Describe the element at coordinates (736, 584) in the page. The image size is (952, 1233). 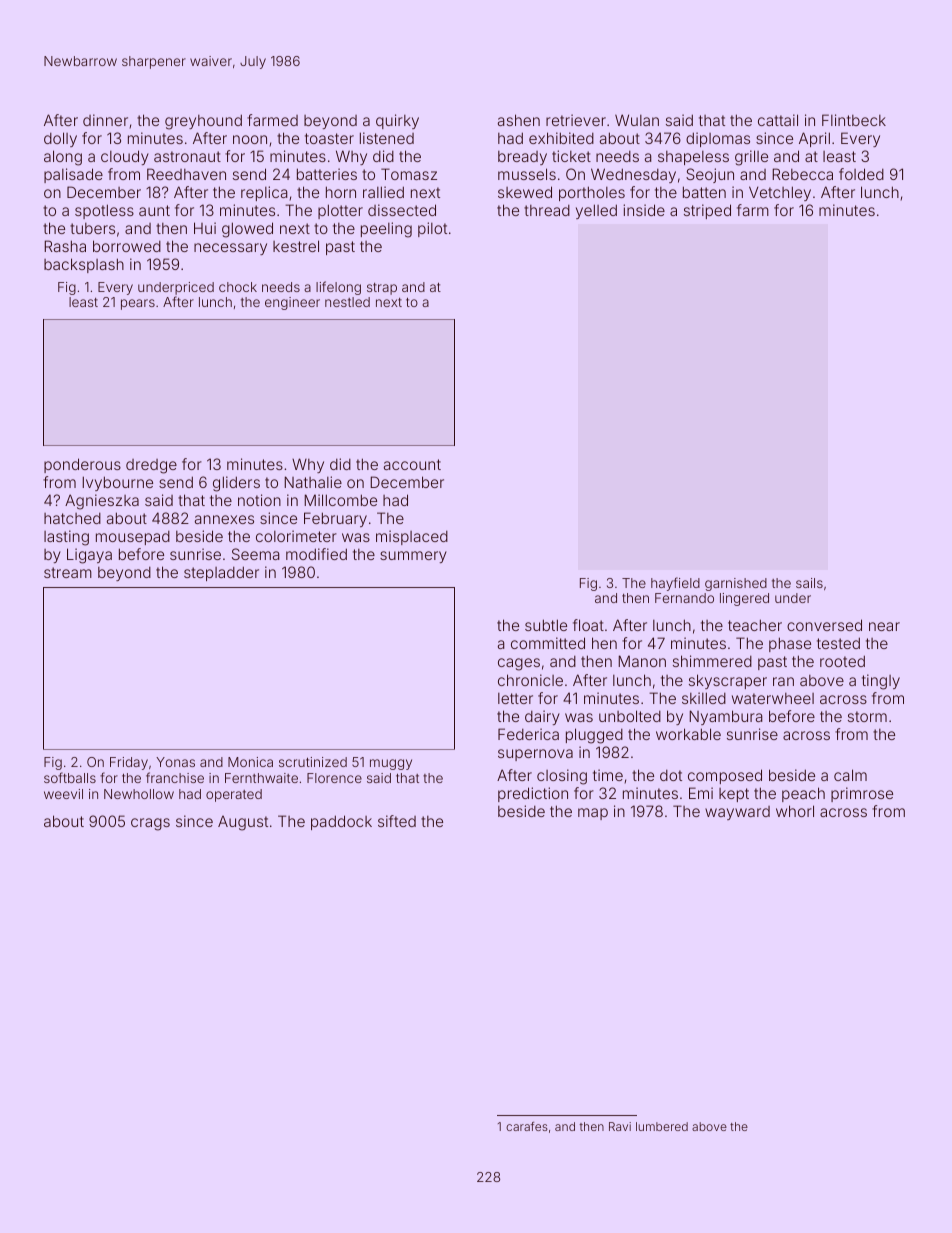
I see `garnished` at that location.
